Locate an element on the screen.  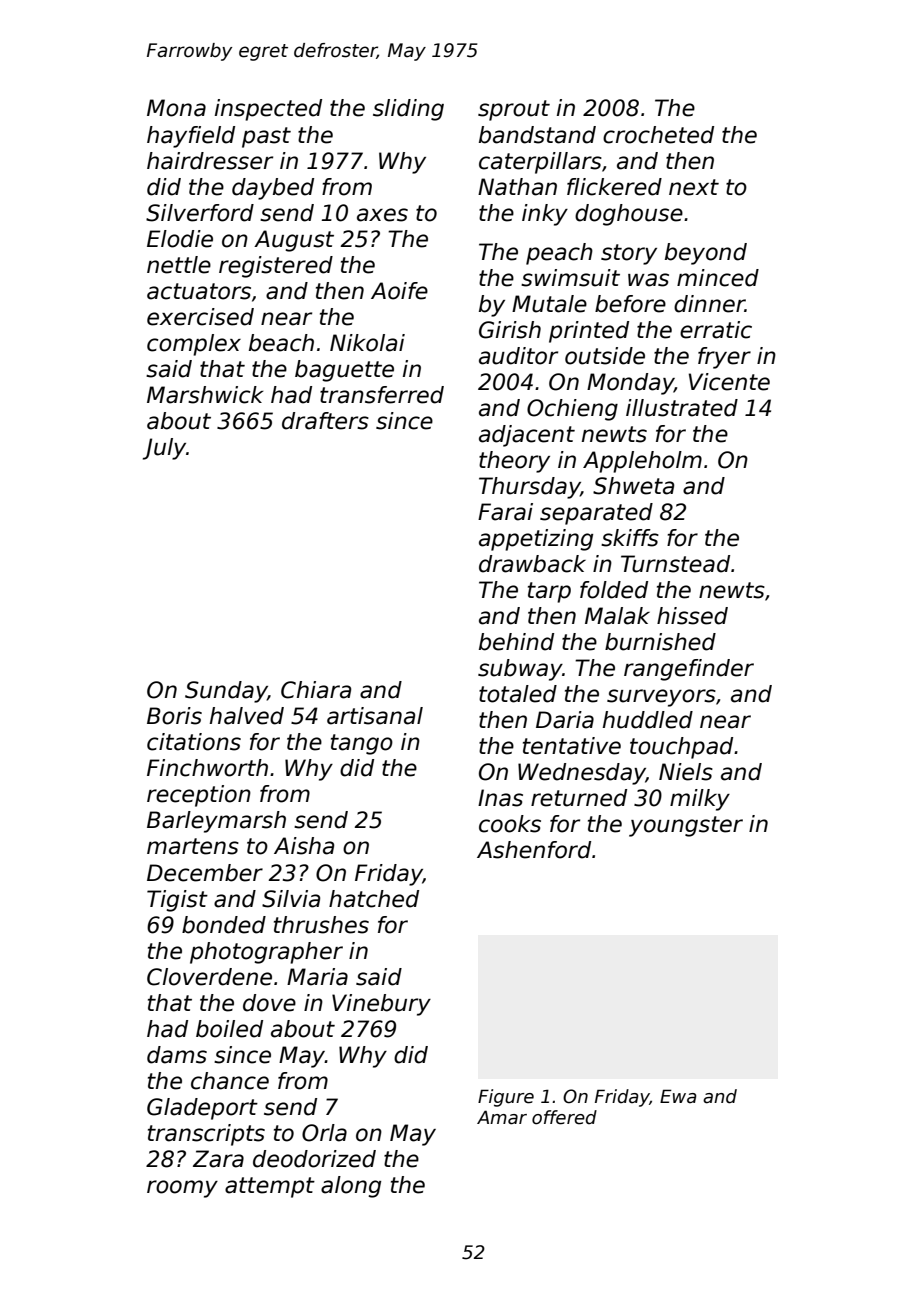
peach is located at coordinates (559, 254).
